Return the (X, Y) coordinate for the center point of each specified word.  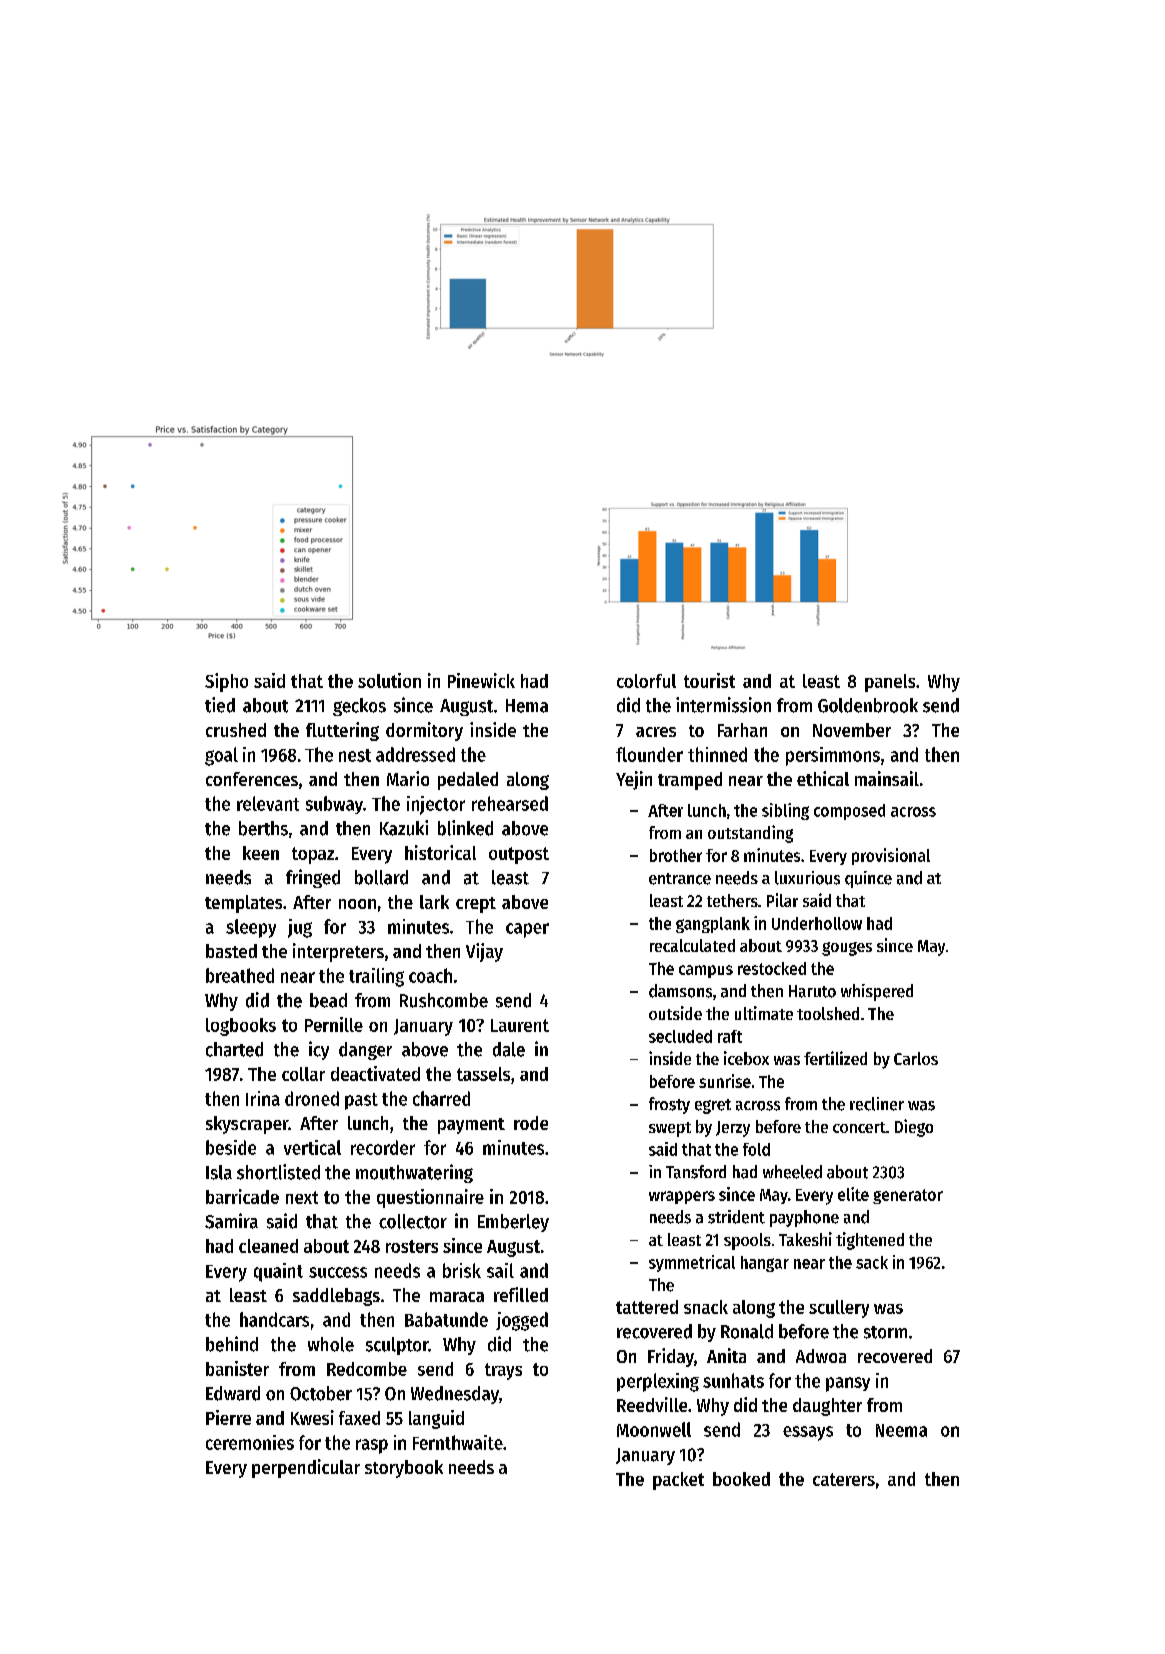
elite (853, 1194)
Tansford (696, 1172)
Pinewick (481, 680)
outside (675, 1013)
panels (890, 683)
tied (220, 705)
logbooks (241, 1027)
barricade (242, 1196)
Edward (233, 1393)
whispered (877, 992)
